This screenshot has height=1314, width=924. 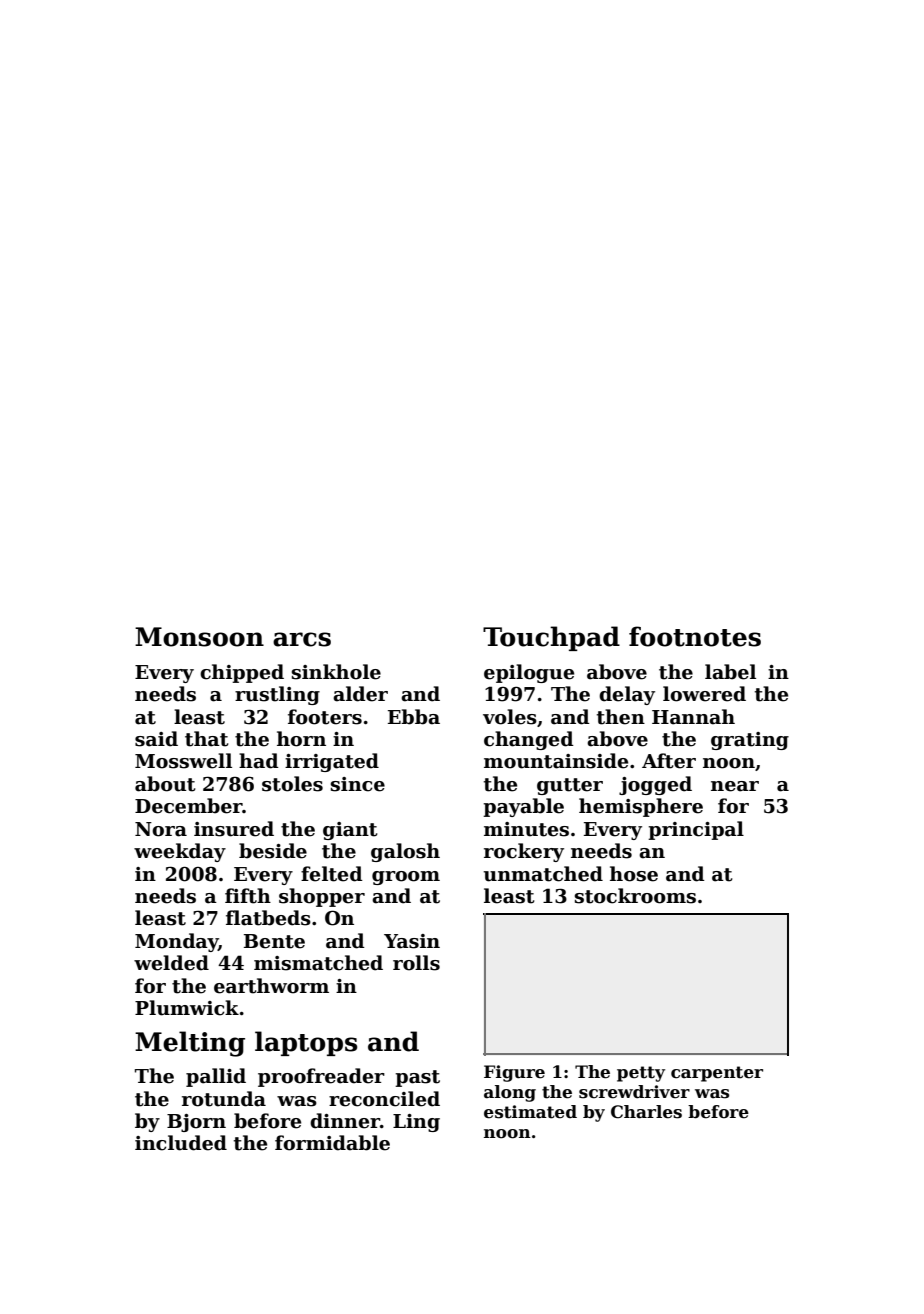 What do you see at coordinates (196, 1123) in the screenshot?
I see `Bjorn` at bounding box center [196, 1123].
